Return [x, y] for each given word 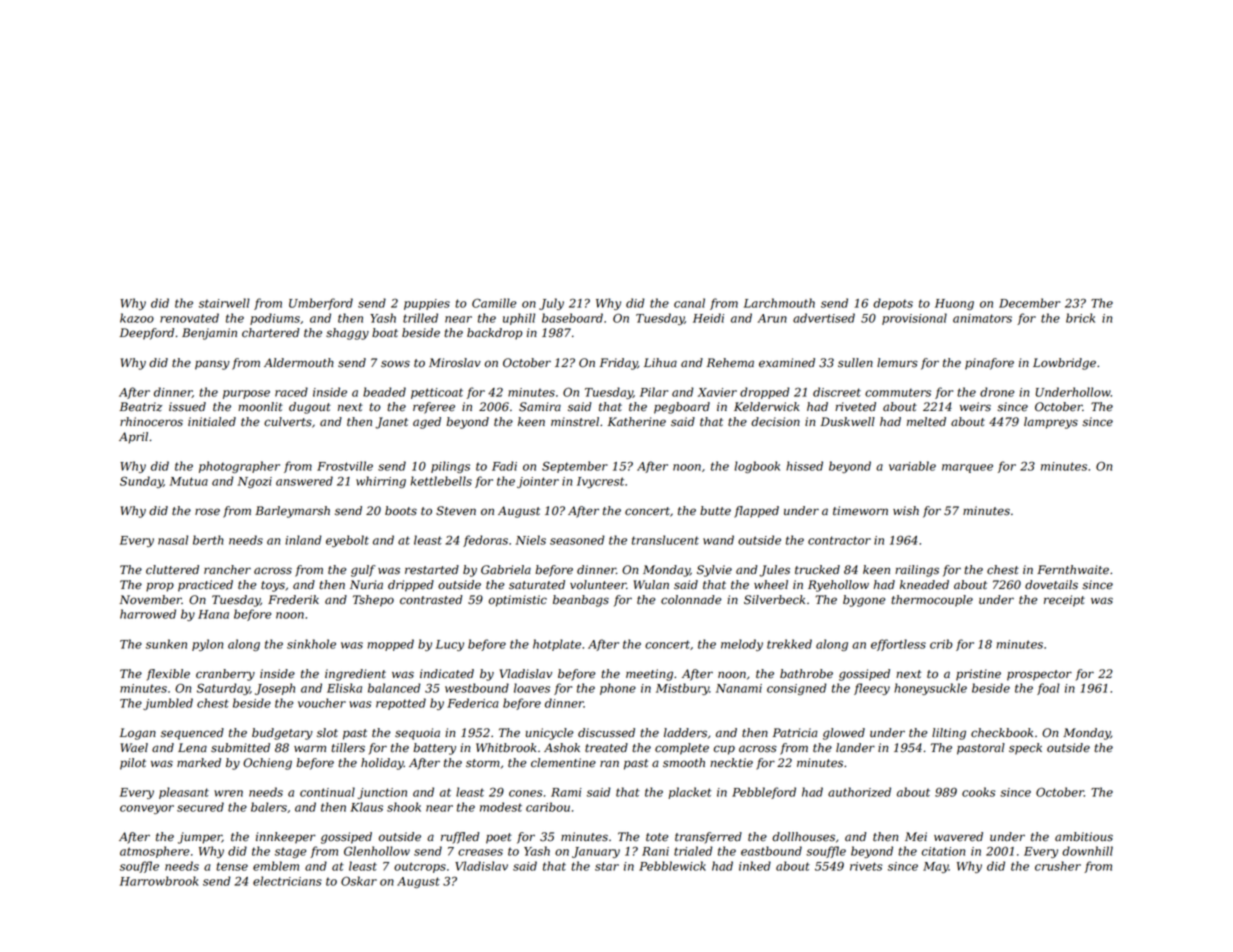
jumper [200, 838]
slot [327, 733]
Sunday [141, 482]
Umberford [321, 304]
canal [689, 303]
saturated [537, 585]
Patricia [795, 733]
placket [690, 793]
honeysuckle [930, 689]
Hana [213, 614]
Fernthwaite [1073, 570]
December [1029, 303]
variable [912, 466]
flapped [756, 512]
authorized [859, 792]
